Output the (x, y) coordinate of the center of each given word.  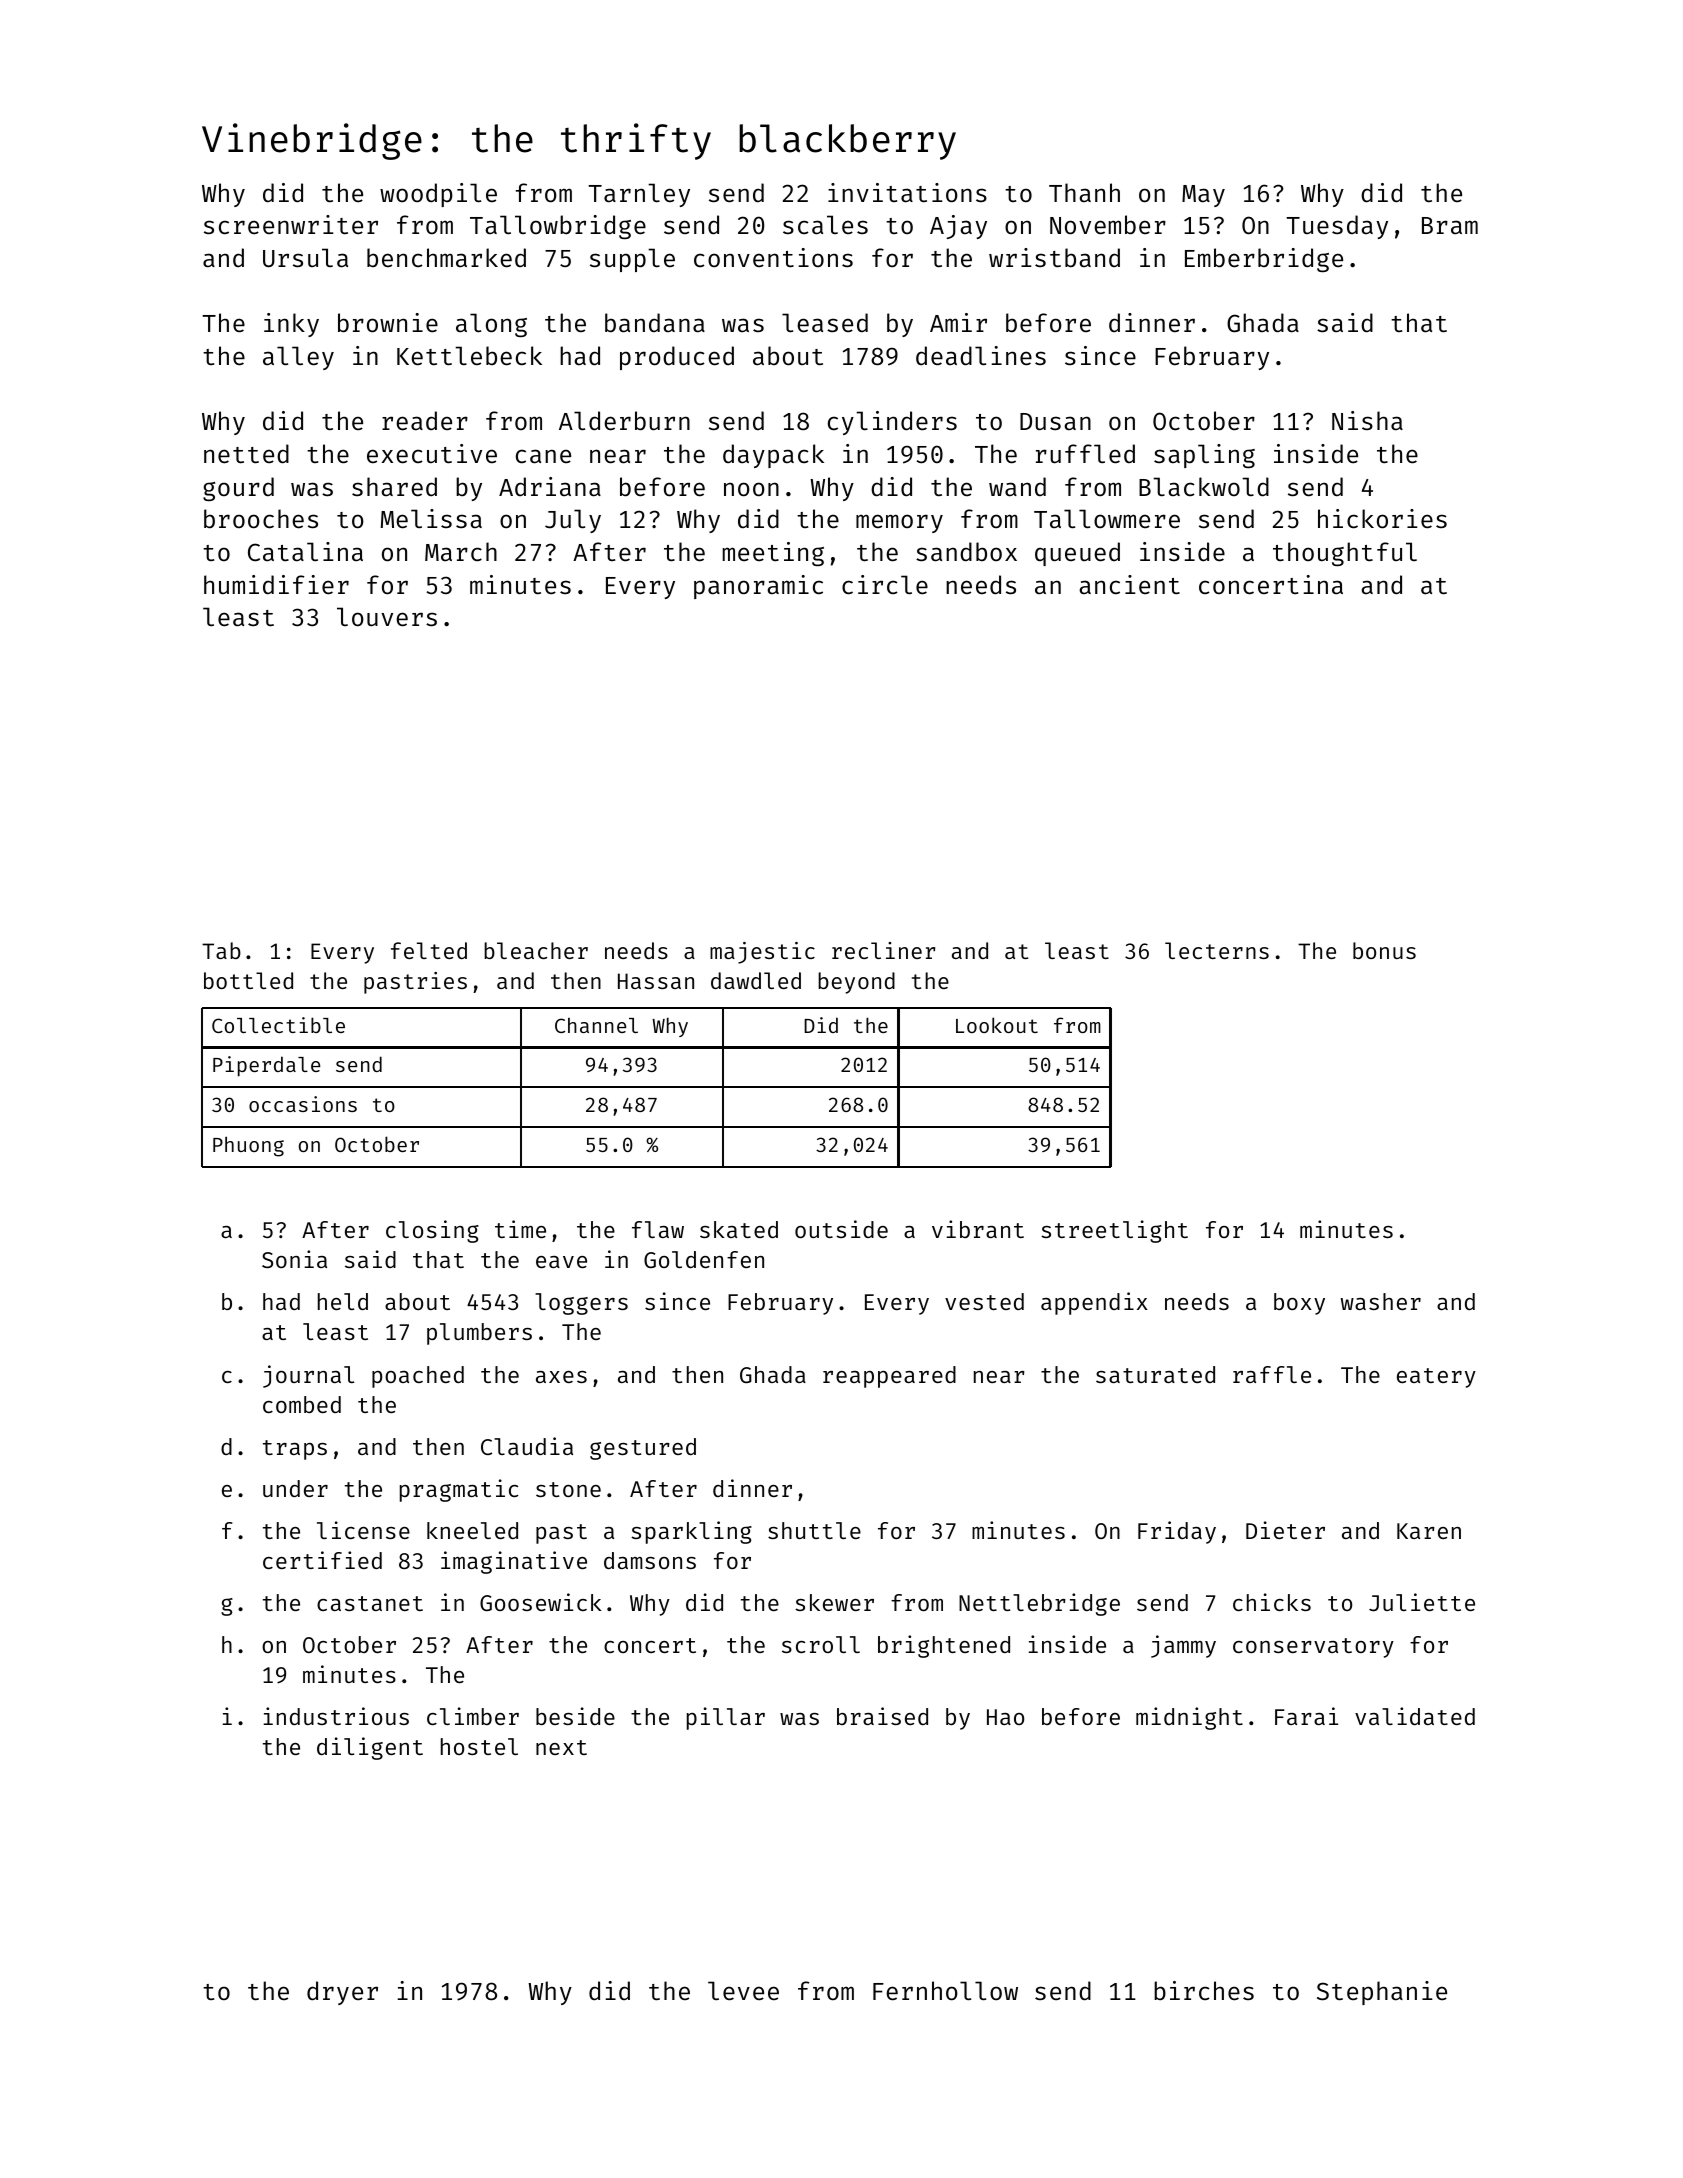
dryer (342, 1993)
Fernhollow (945, 1991)
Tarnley (639, 195)
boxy (1299, 1304)
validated (1415, 1716)
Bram (1450, 225)
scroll (821, 1644)
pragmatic (459, 1490)
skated (739, 1229)
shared (394, 487)
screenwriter (291, 225)
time (520, 1229)
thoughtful (1345, 554)
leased (825, 323)
